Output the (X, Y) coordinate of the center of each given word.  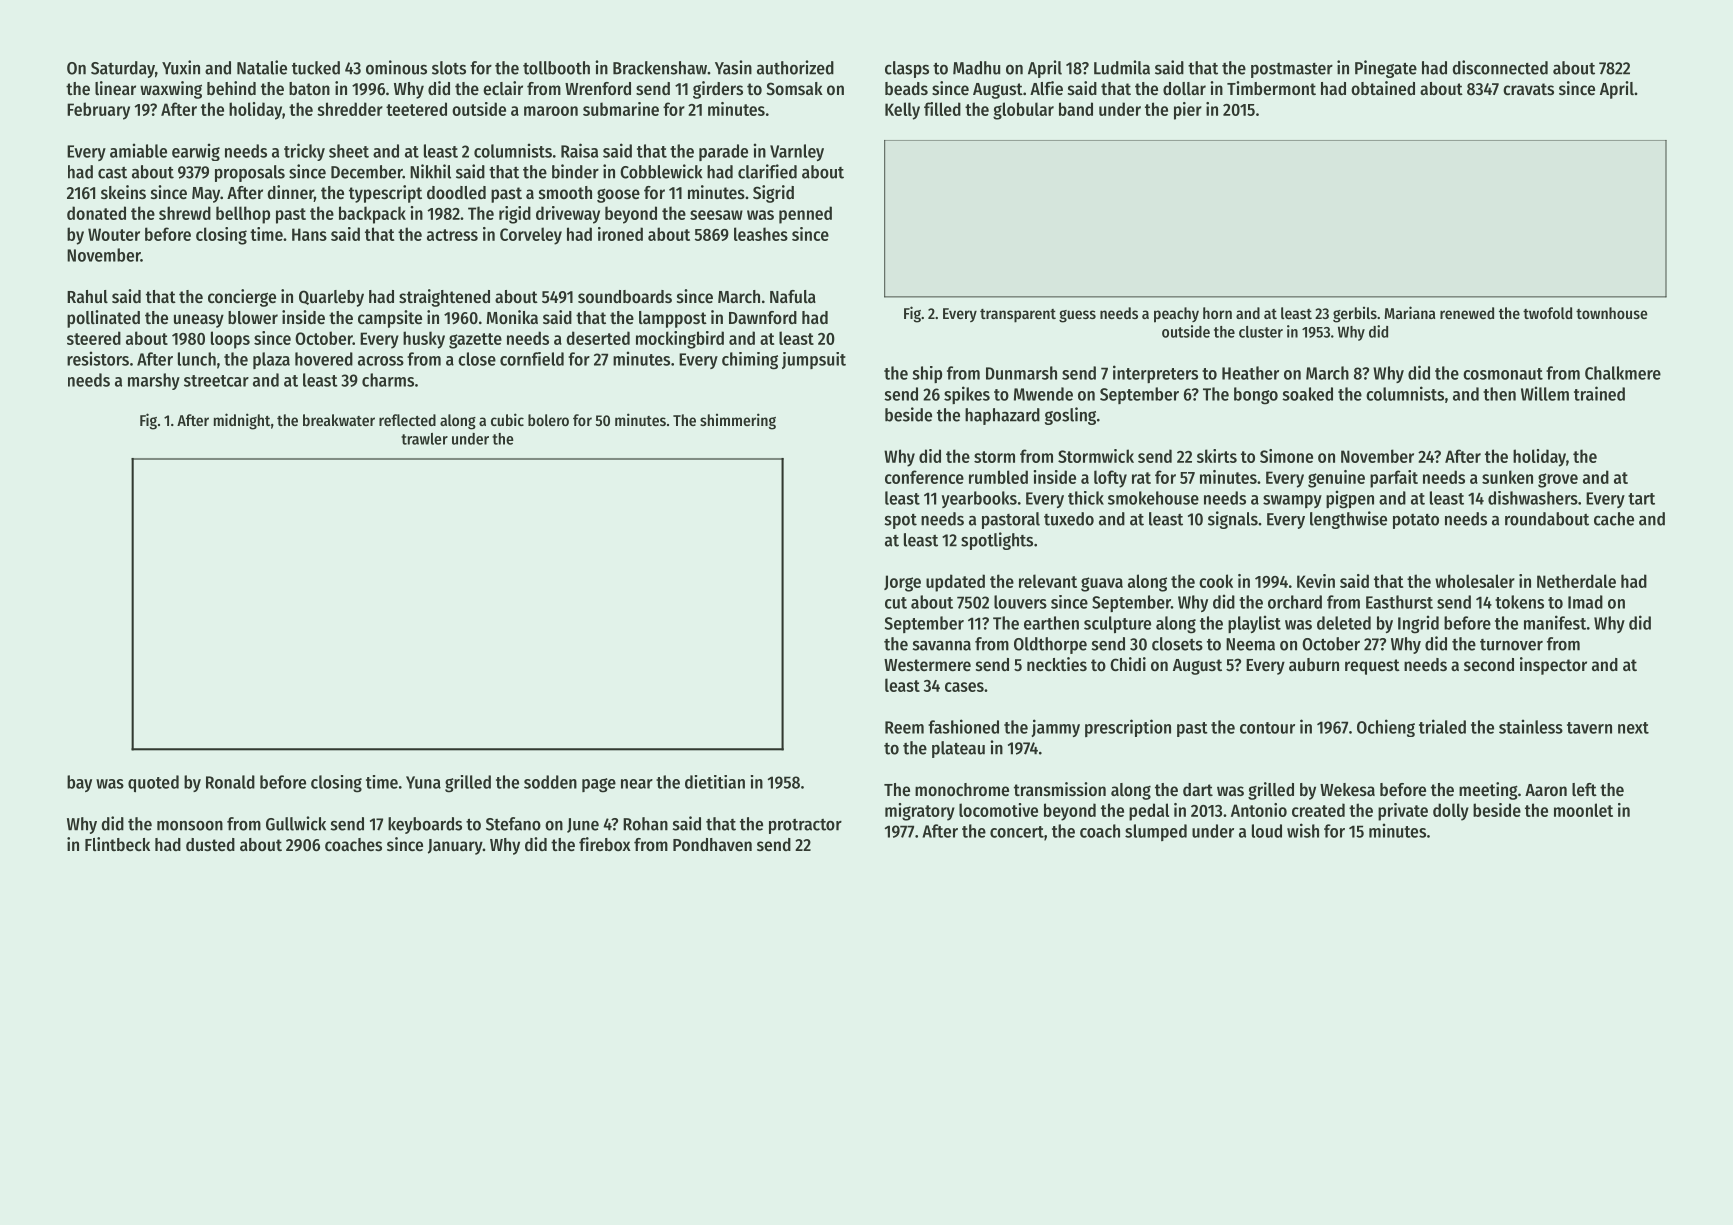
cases (964, 687)
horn (1217, 313)
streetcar (216, 381)
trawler (424, 439)
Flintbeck (117, 844)
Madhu (976, 68)
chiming (750, 361)
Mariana (1410, 312)
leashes (761, 234)
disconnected (1500, 67)
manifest (1555, 622)
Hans (309, 234)
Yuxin (181, 67)
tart (1641, 499)
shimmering (738, 421)
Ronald (230, 782)
